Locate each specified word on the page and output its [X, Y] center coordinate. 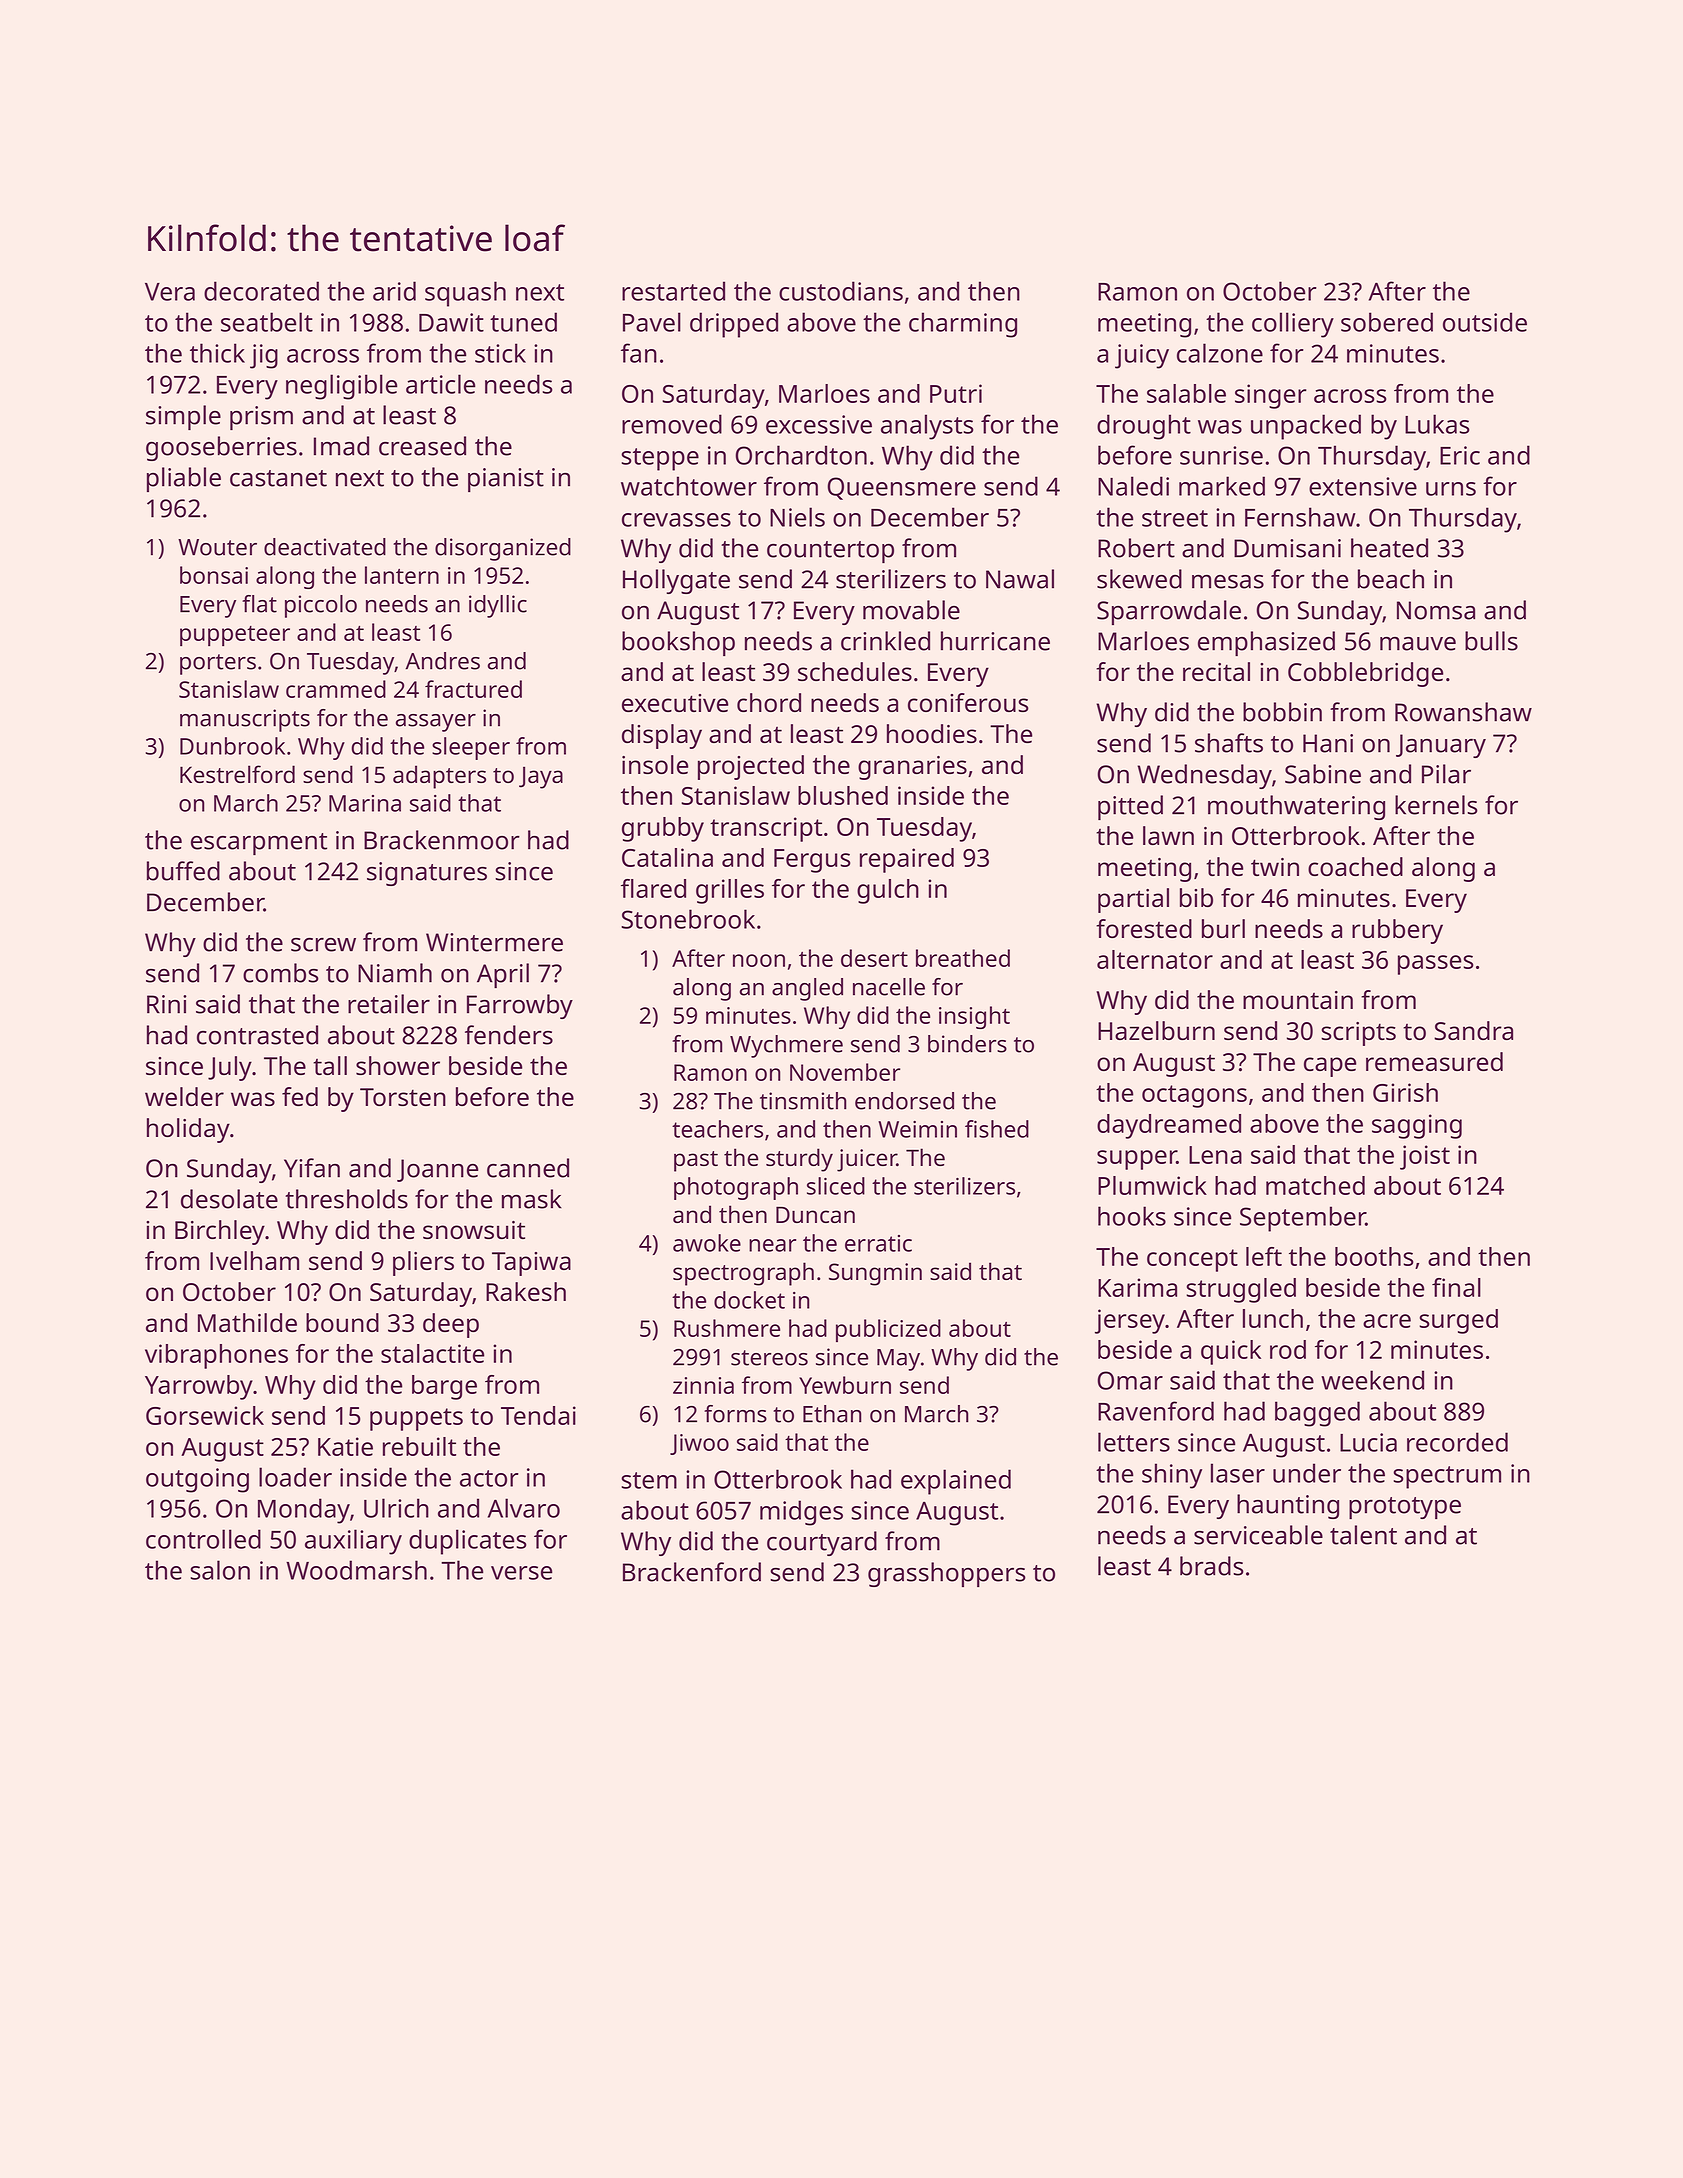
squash [465, 294]
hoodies [932, 733]
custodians [841, 291]
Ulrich [396, 1508]
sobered [1387, 322]
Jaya [541, 777]
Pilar [1446, 774]
